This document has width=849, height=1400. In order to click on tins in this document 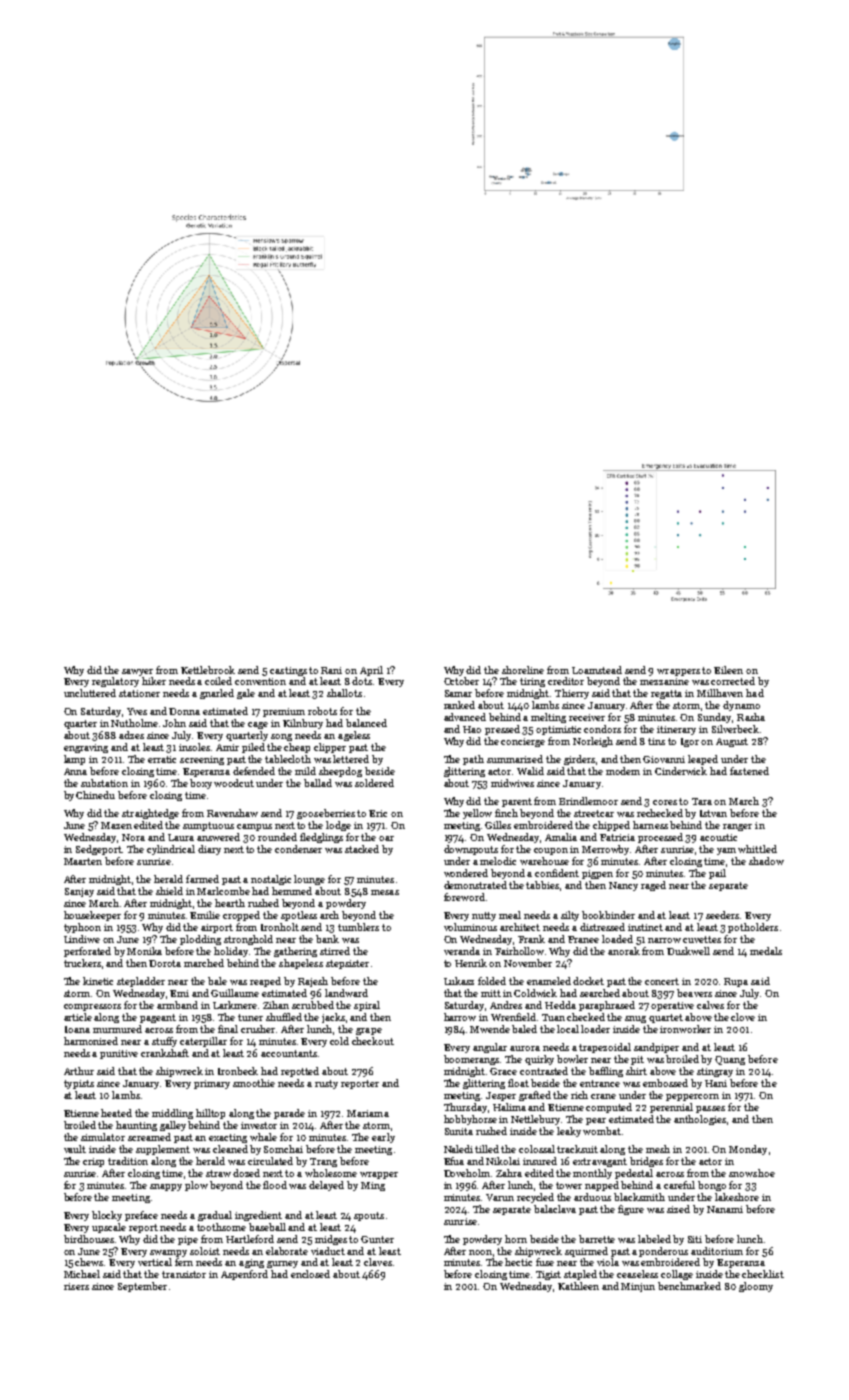, I will do `click(656, 741)`.
